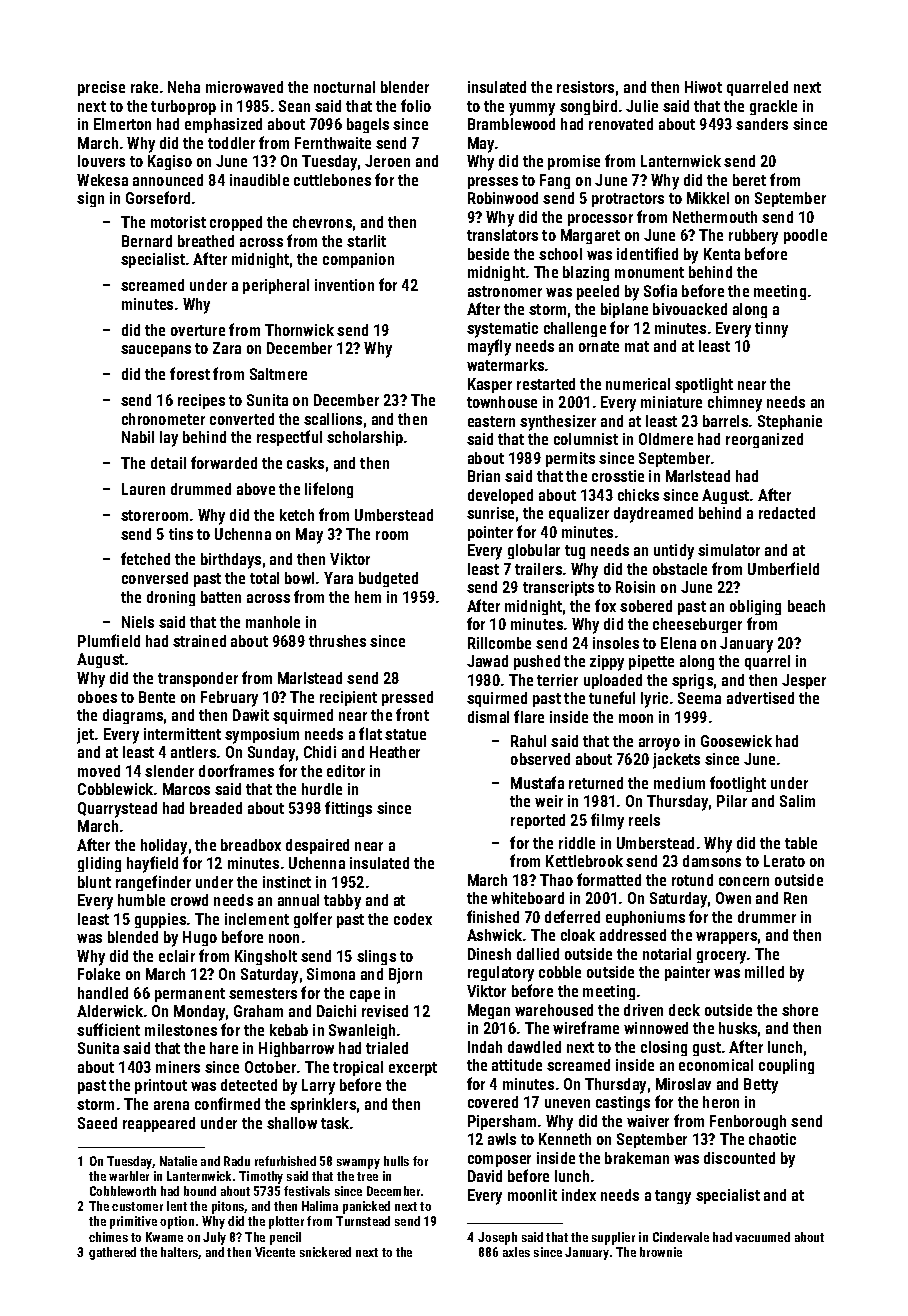  Describe the element at coordinates (138, 622) in the document. I see `Niels` at that location.
